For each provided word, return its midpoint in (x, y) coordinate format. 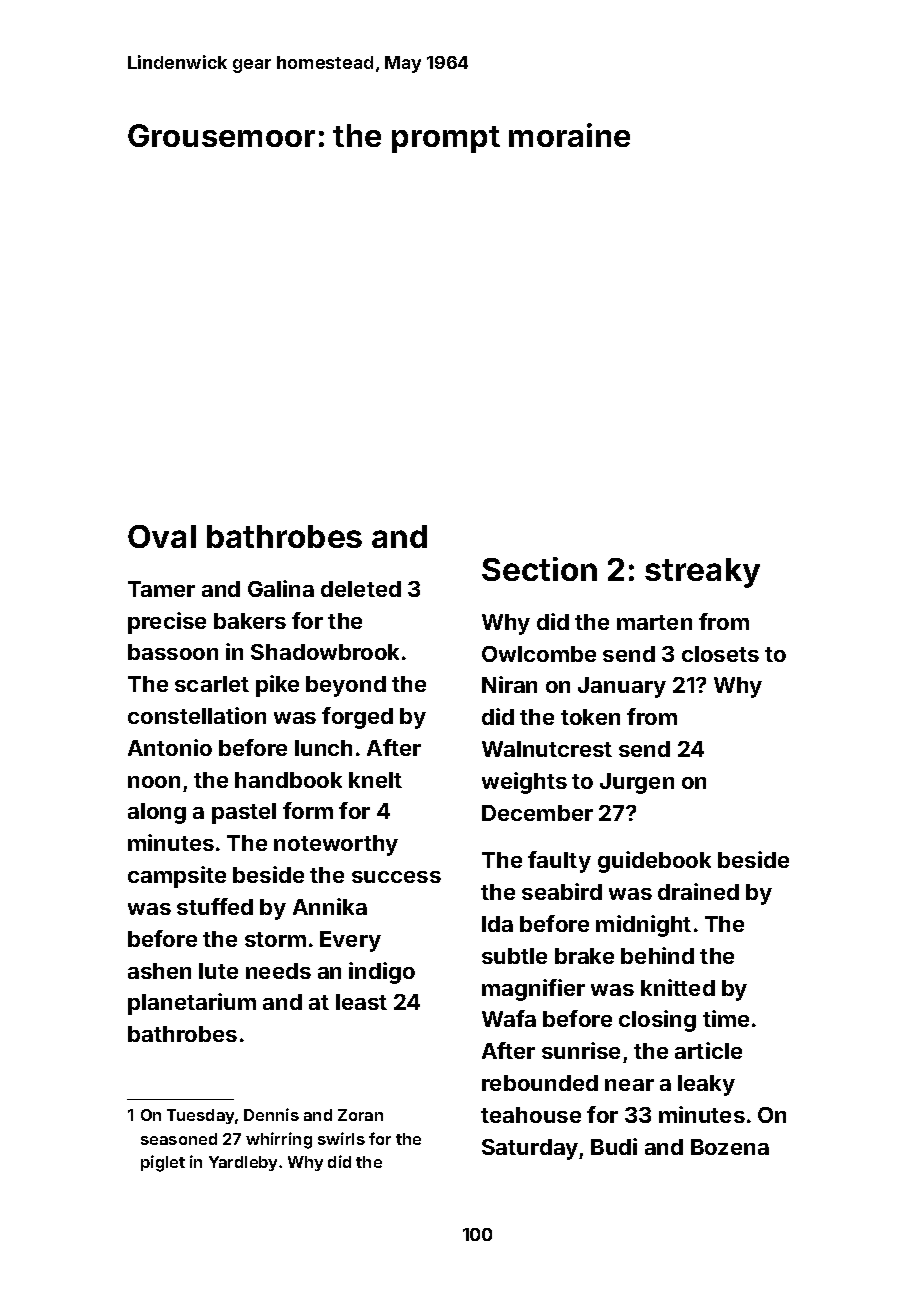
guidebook (654, 862)
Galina (281, 588)
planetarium (192, 1004)
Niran (509, 684)
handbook (288, 780)
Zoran (360, 1115)
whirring (279, 1140)
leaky (706, 1085)
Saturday (530, 1149)
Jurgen (637, 783)
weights (524, 783)
